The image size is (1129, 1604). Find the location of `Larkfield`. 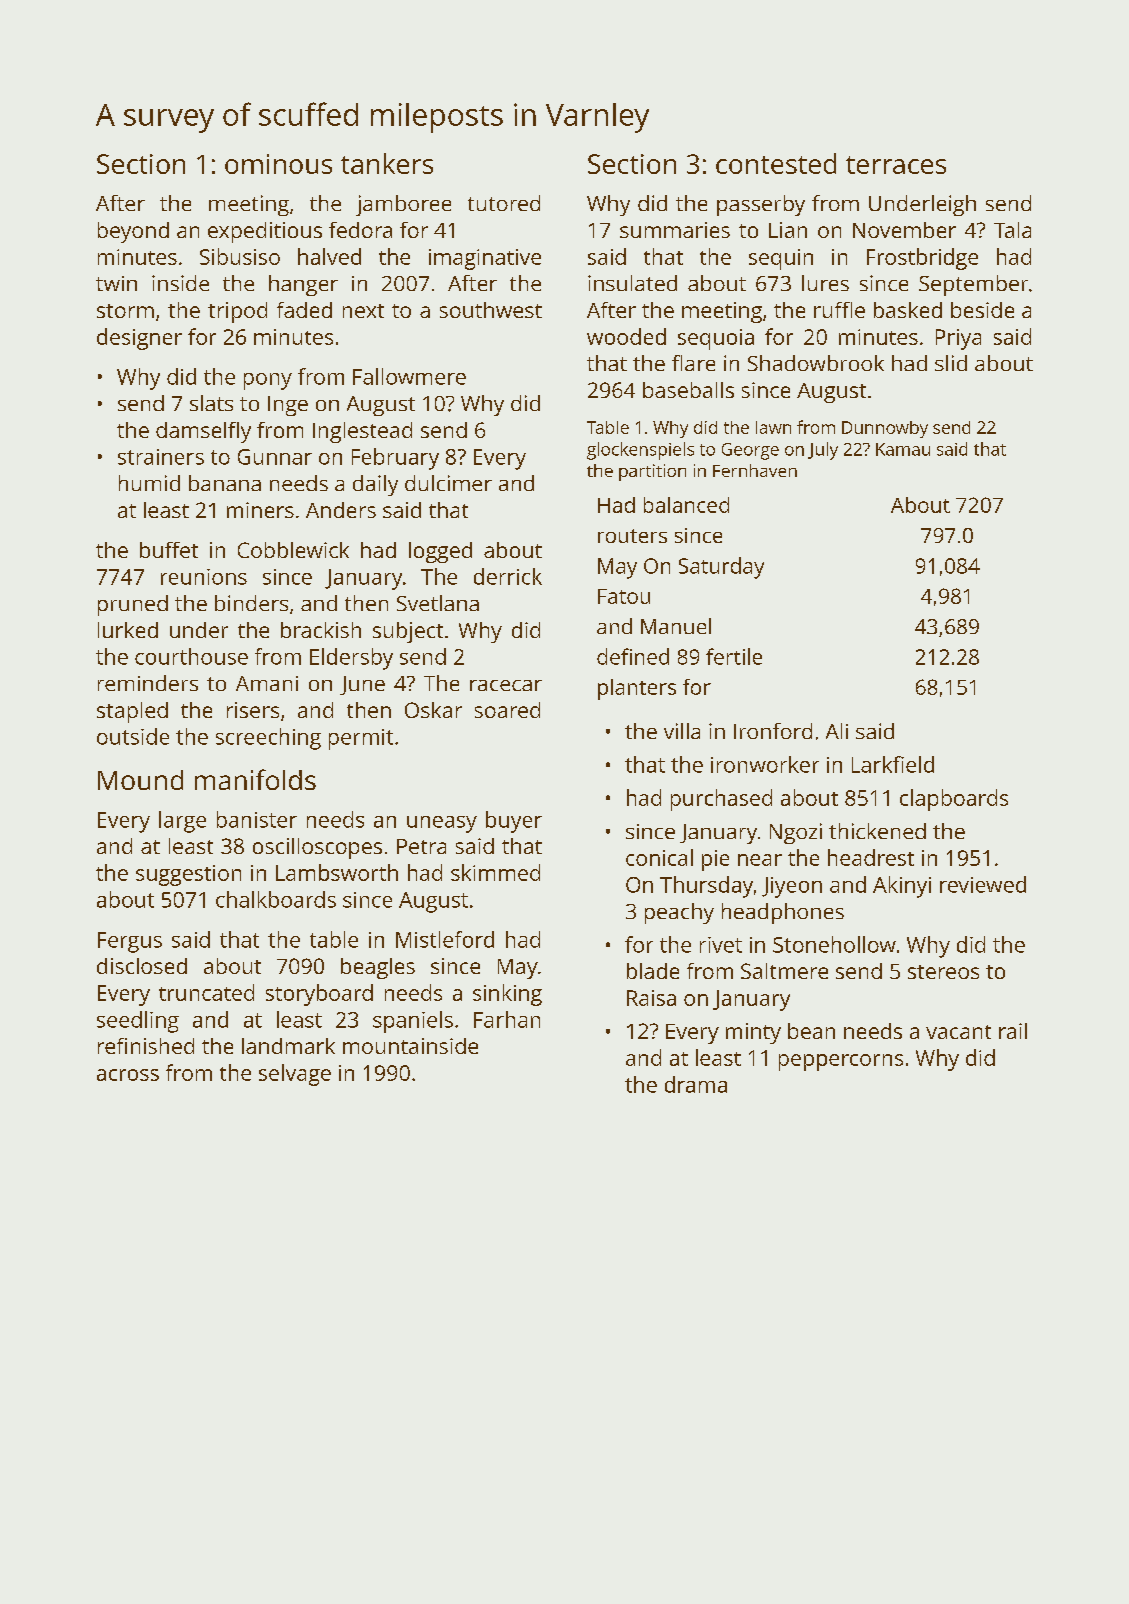

Larkfield is located at coordinates (893, 764).
